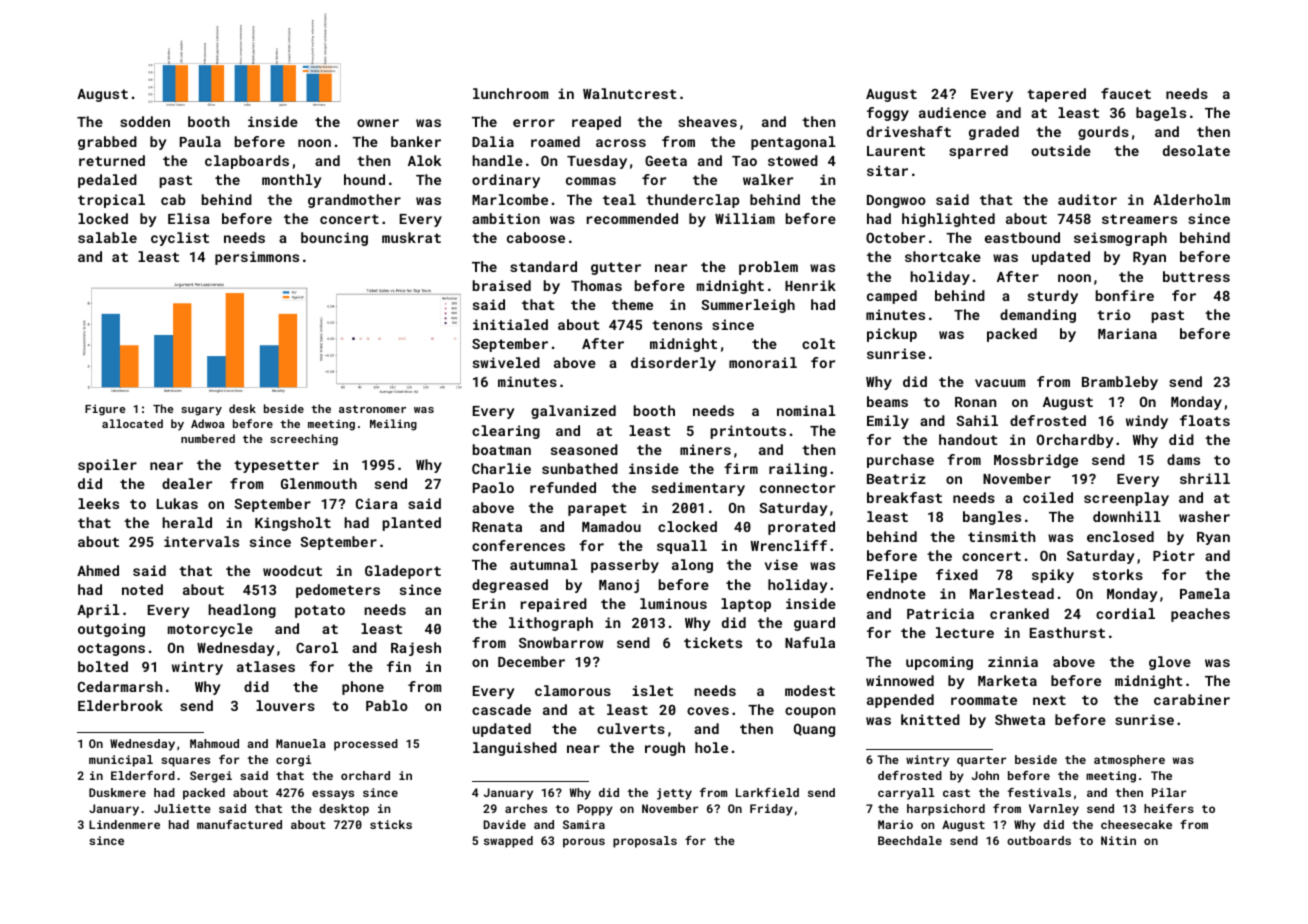 This document has height=924, width=1308. I want to click on Snowbarrow, so click(561, 642).
